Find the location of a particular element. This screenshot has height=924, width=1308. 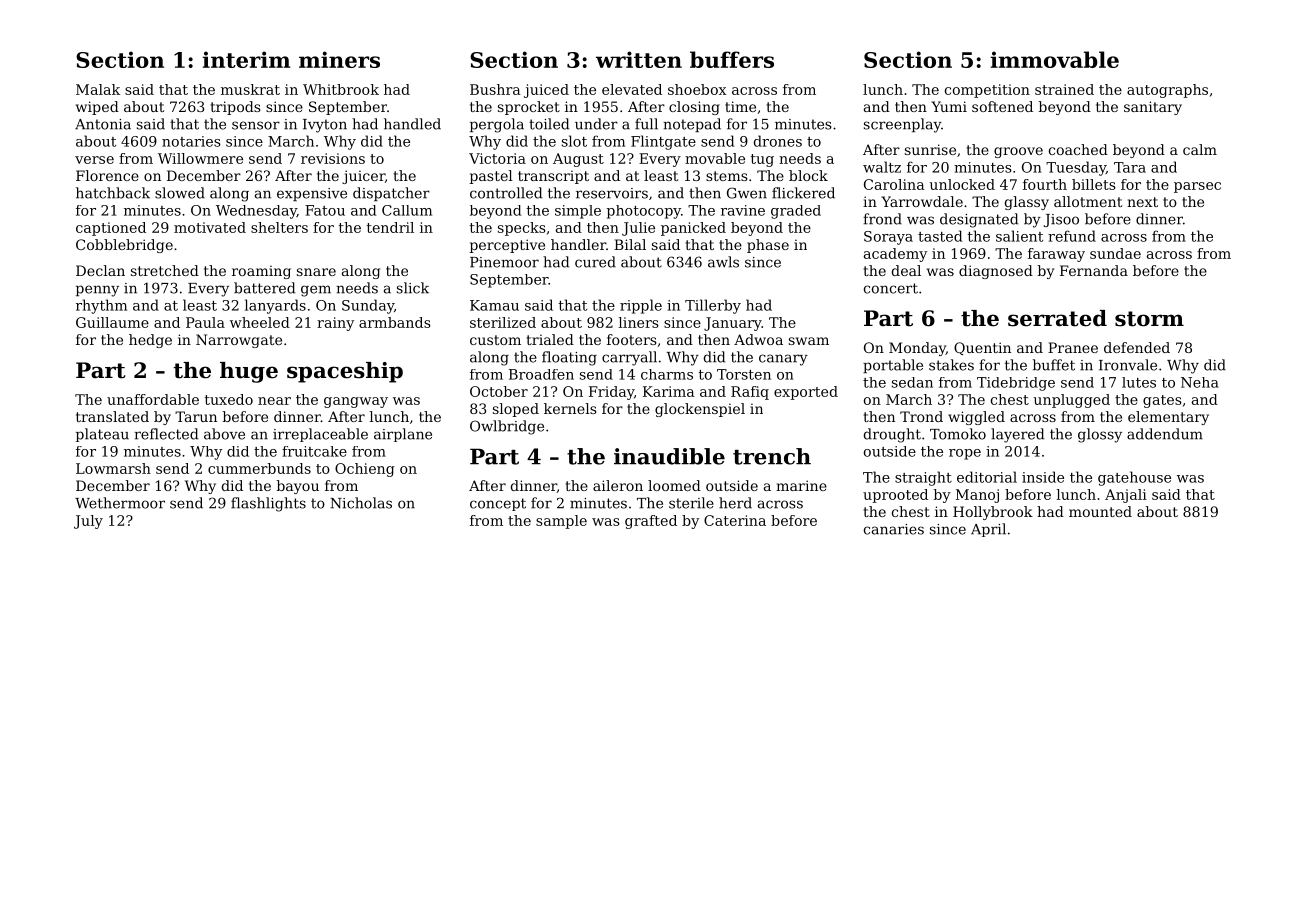

autographs is located at coordinates (1167, 91).
